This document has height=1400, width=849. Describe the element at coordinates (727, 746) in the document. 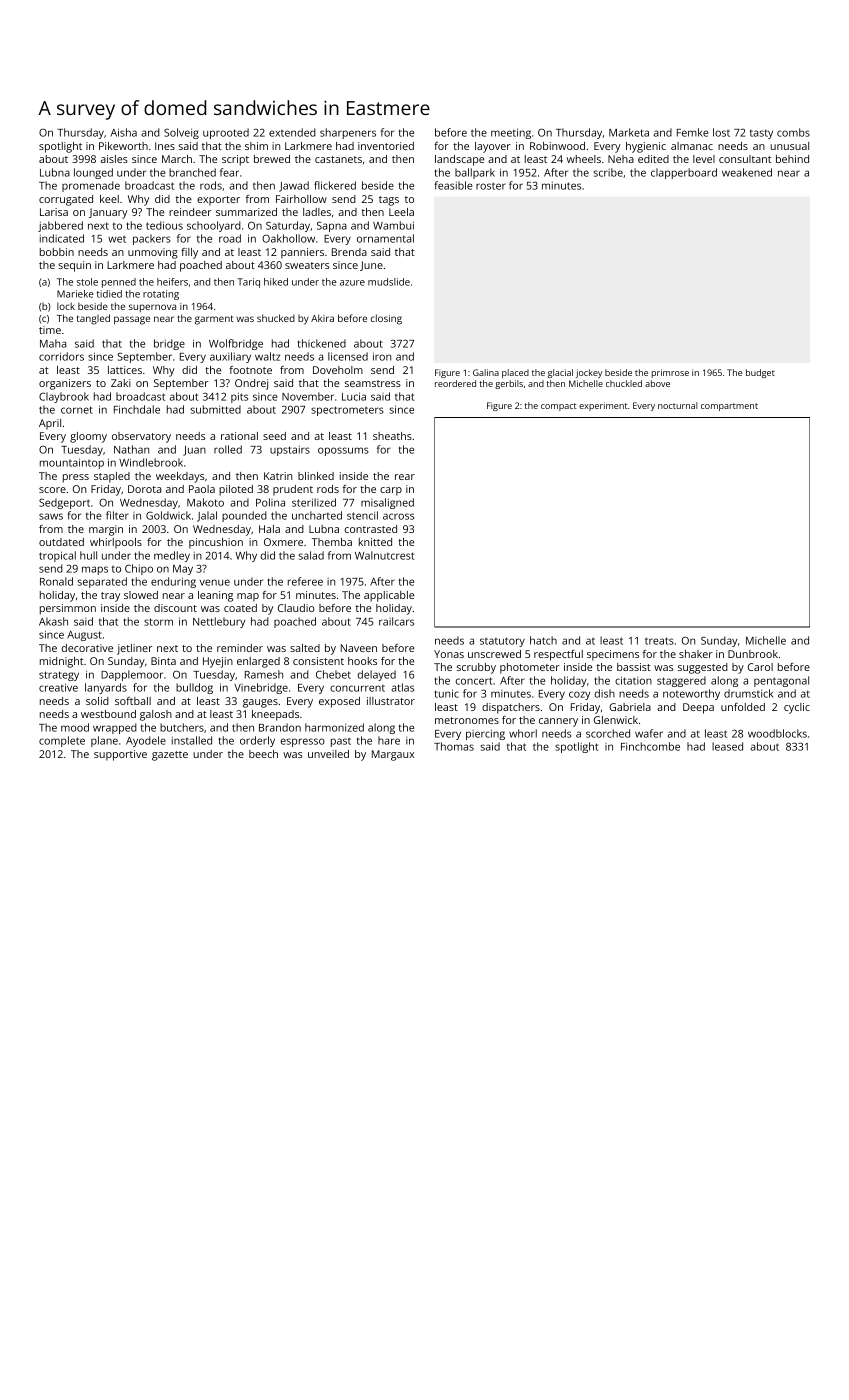

I see `leased` at that location.
